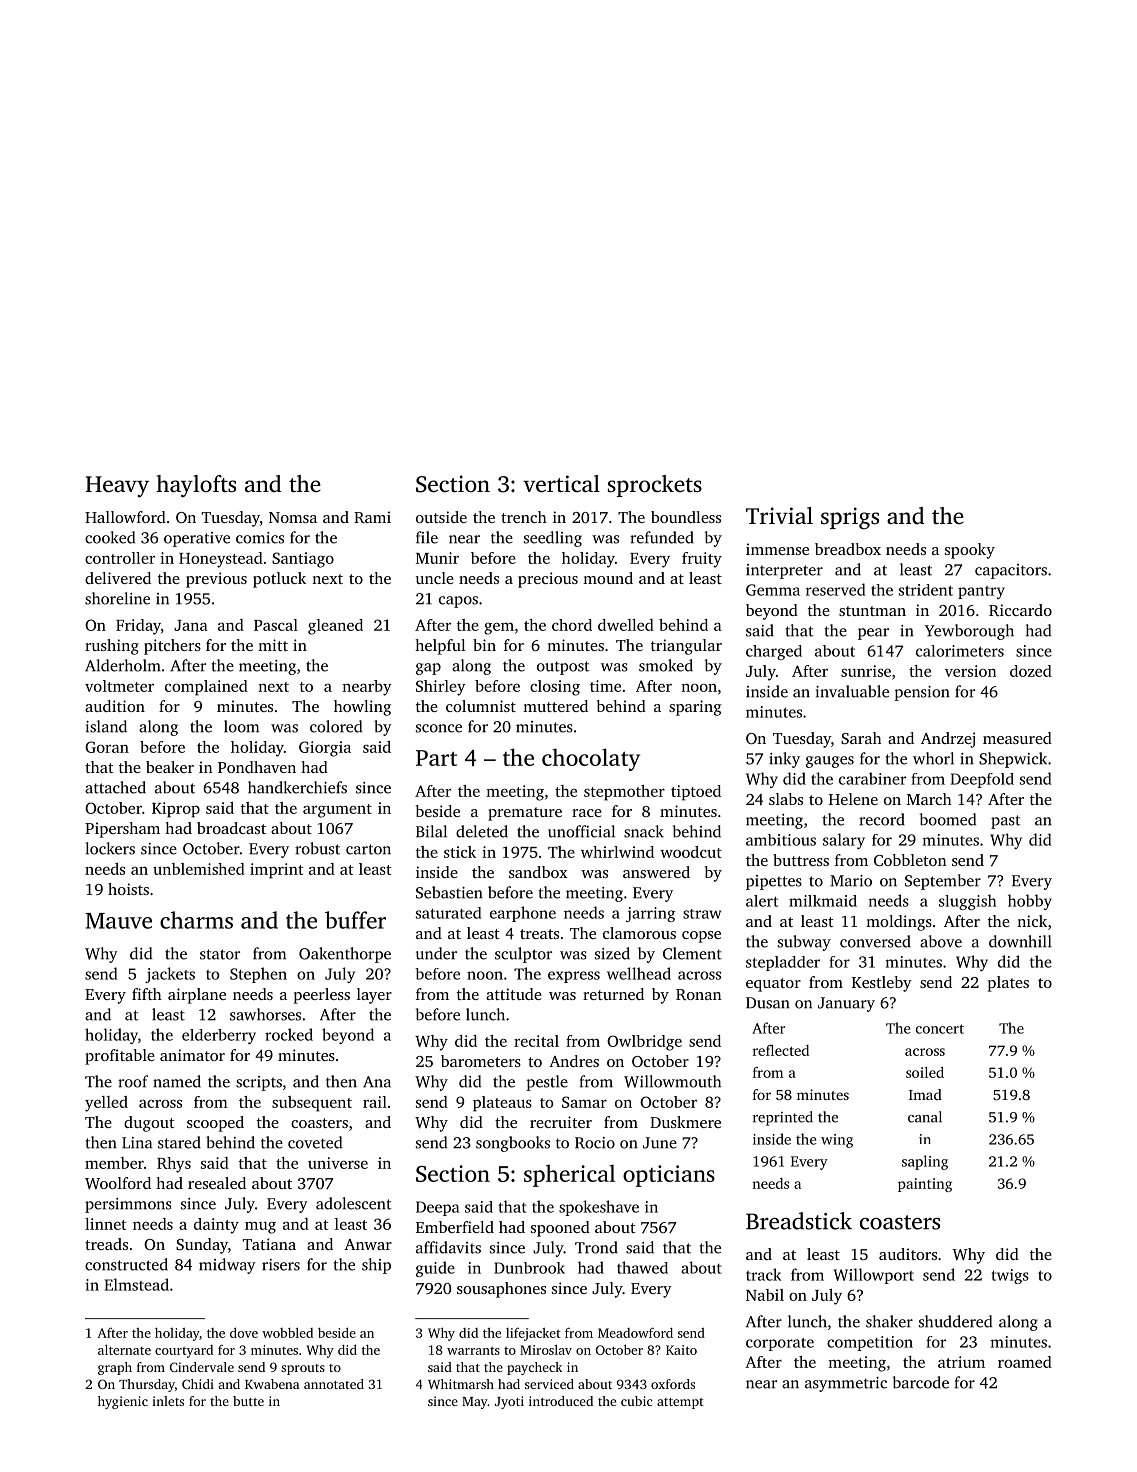  Describe the element at coordinates (851, 881) in the screenshot. I see `Mario` at that location.
